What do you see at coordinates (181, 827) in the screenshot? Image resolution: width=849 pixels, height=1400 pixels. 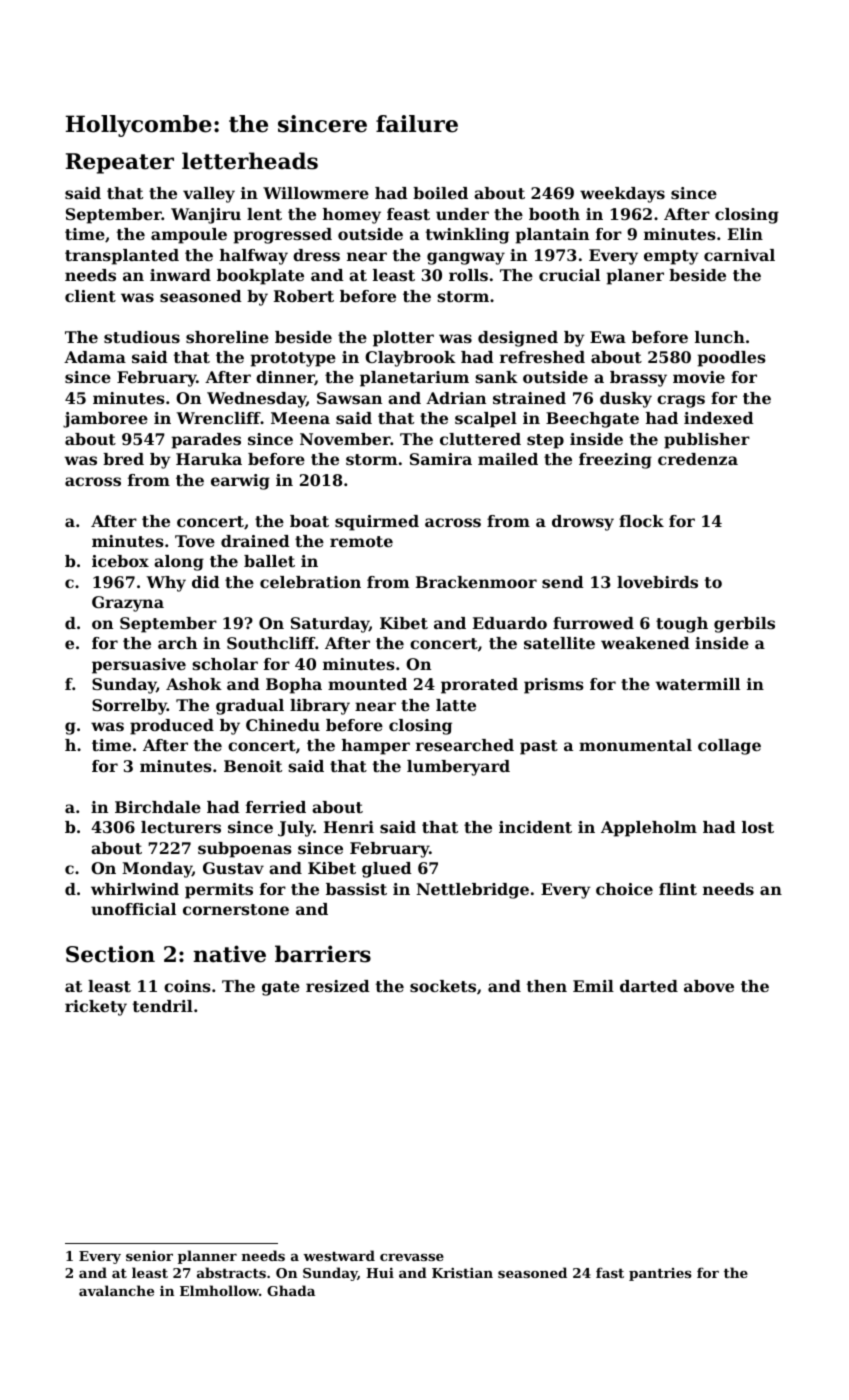 I see `lecturers` at bounding box center [181, 827].
